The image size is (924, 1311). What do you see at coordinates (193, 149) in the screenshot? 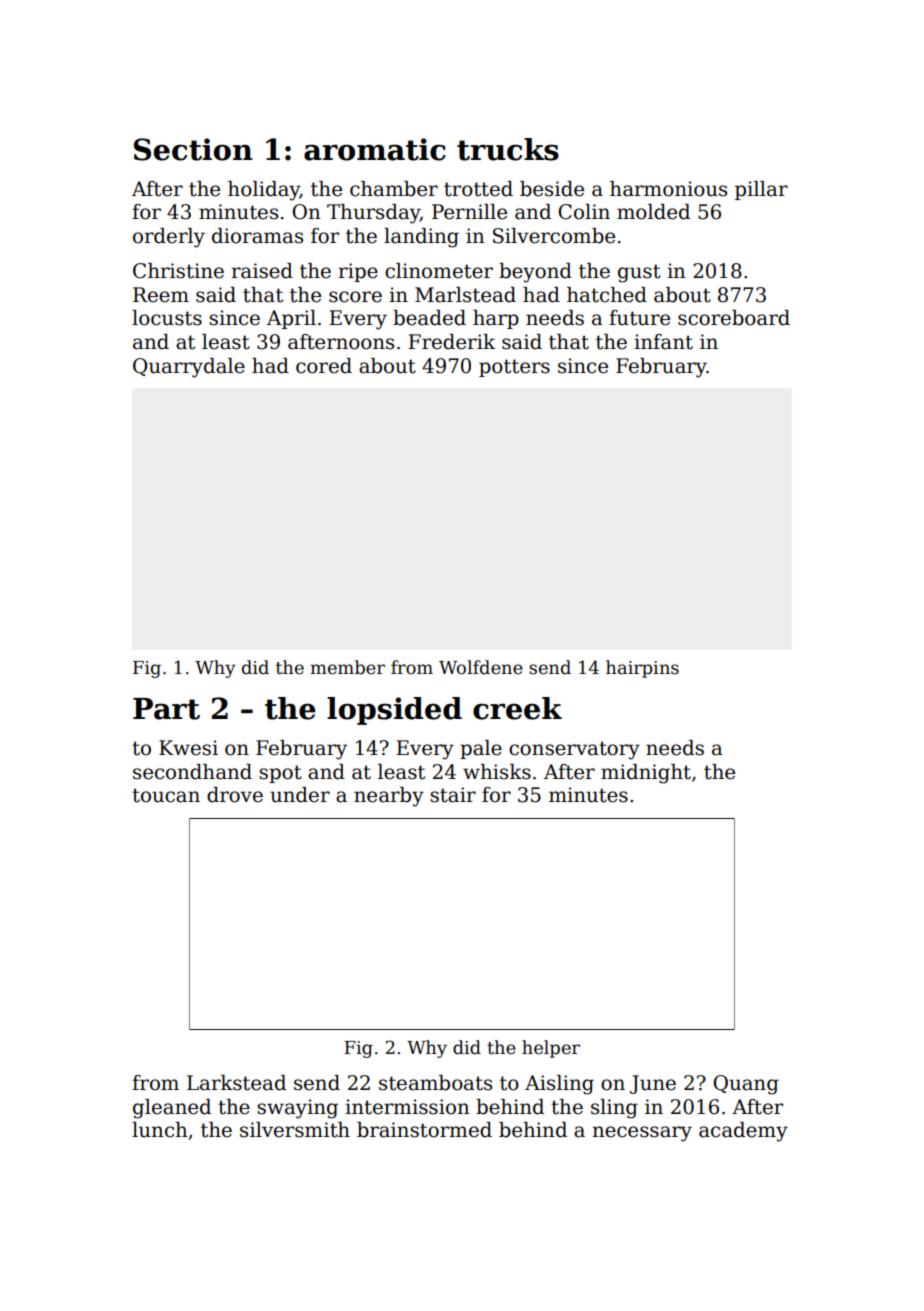
I see `Section` at bounding box center [193, 149].
